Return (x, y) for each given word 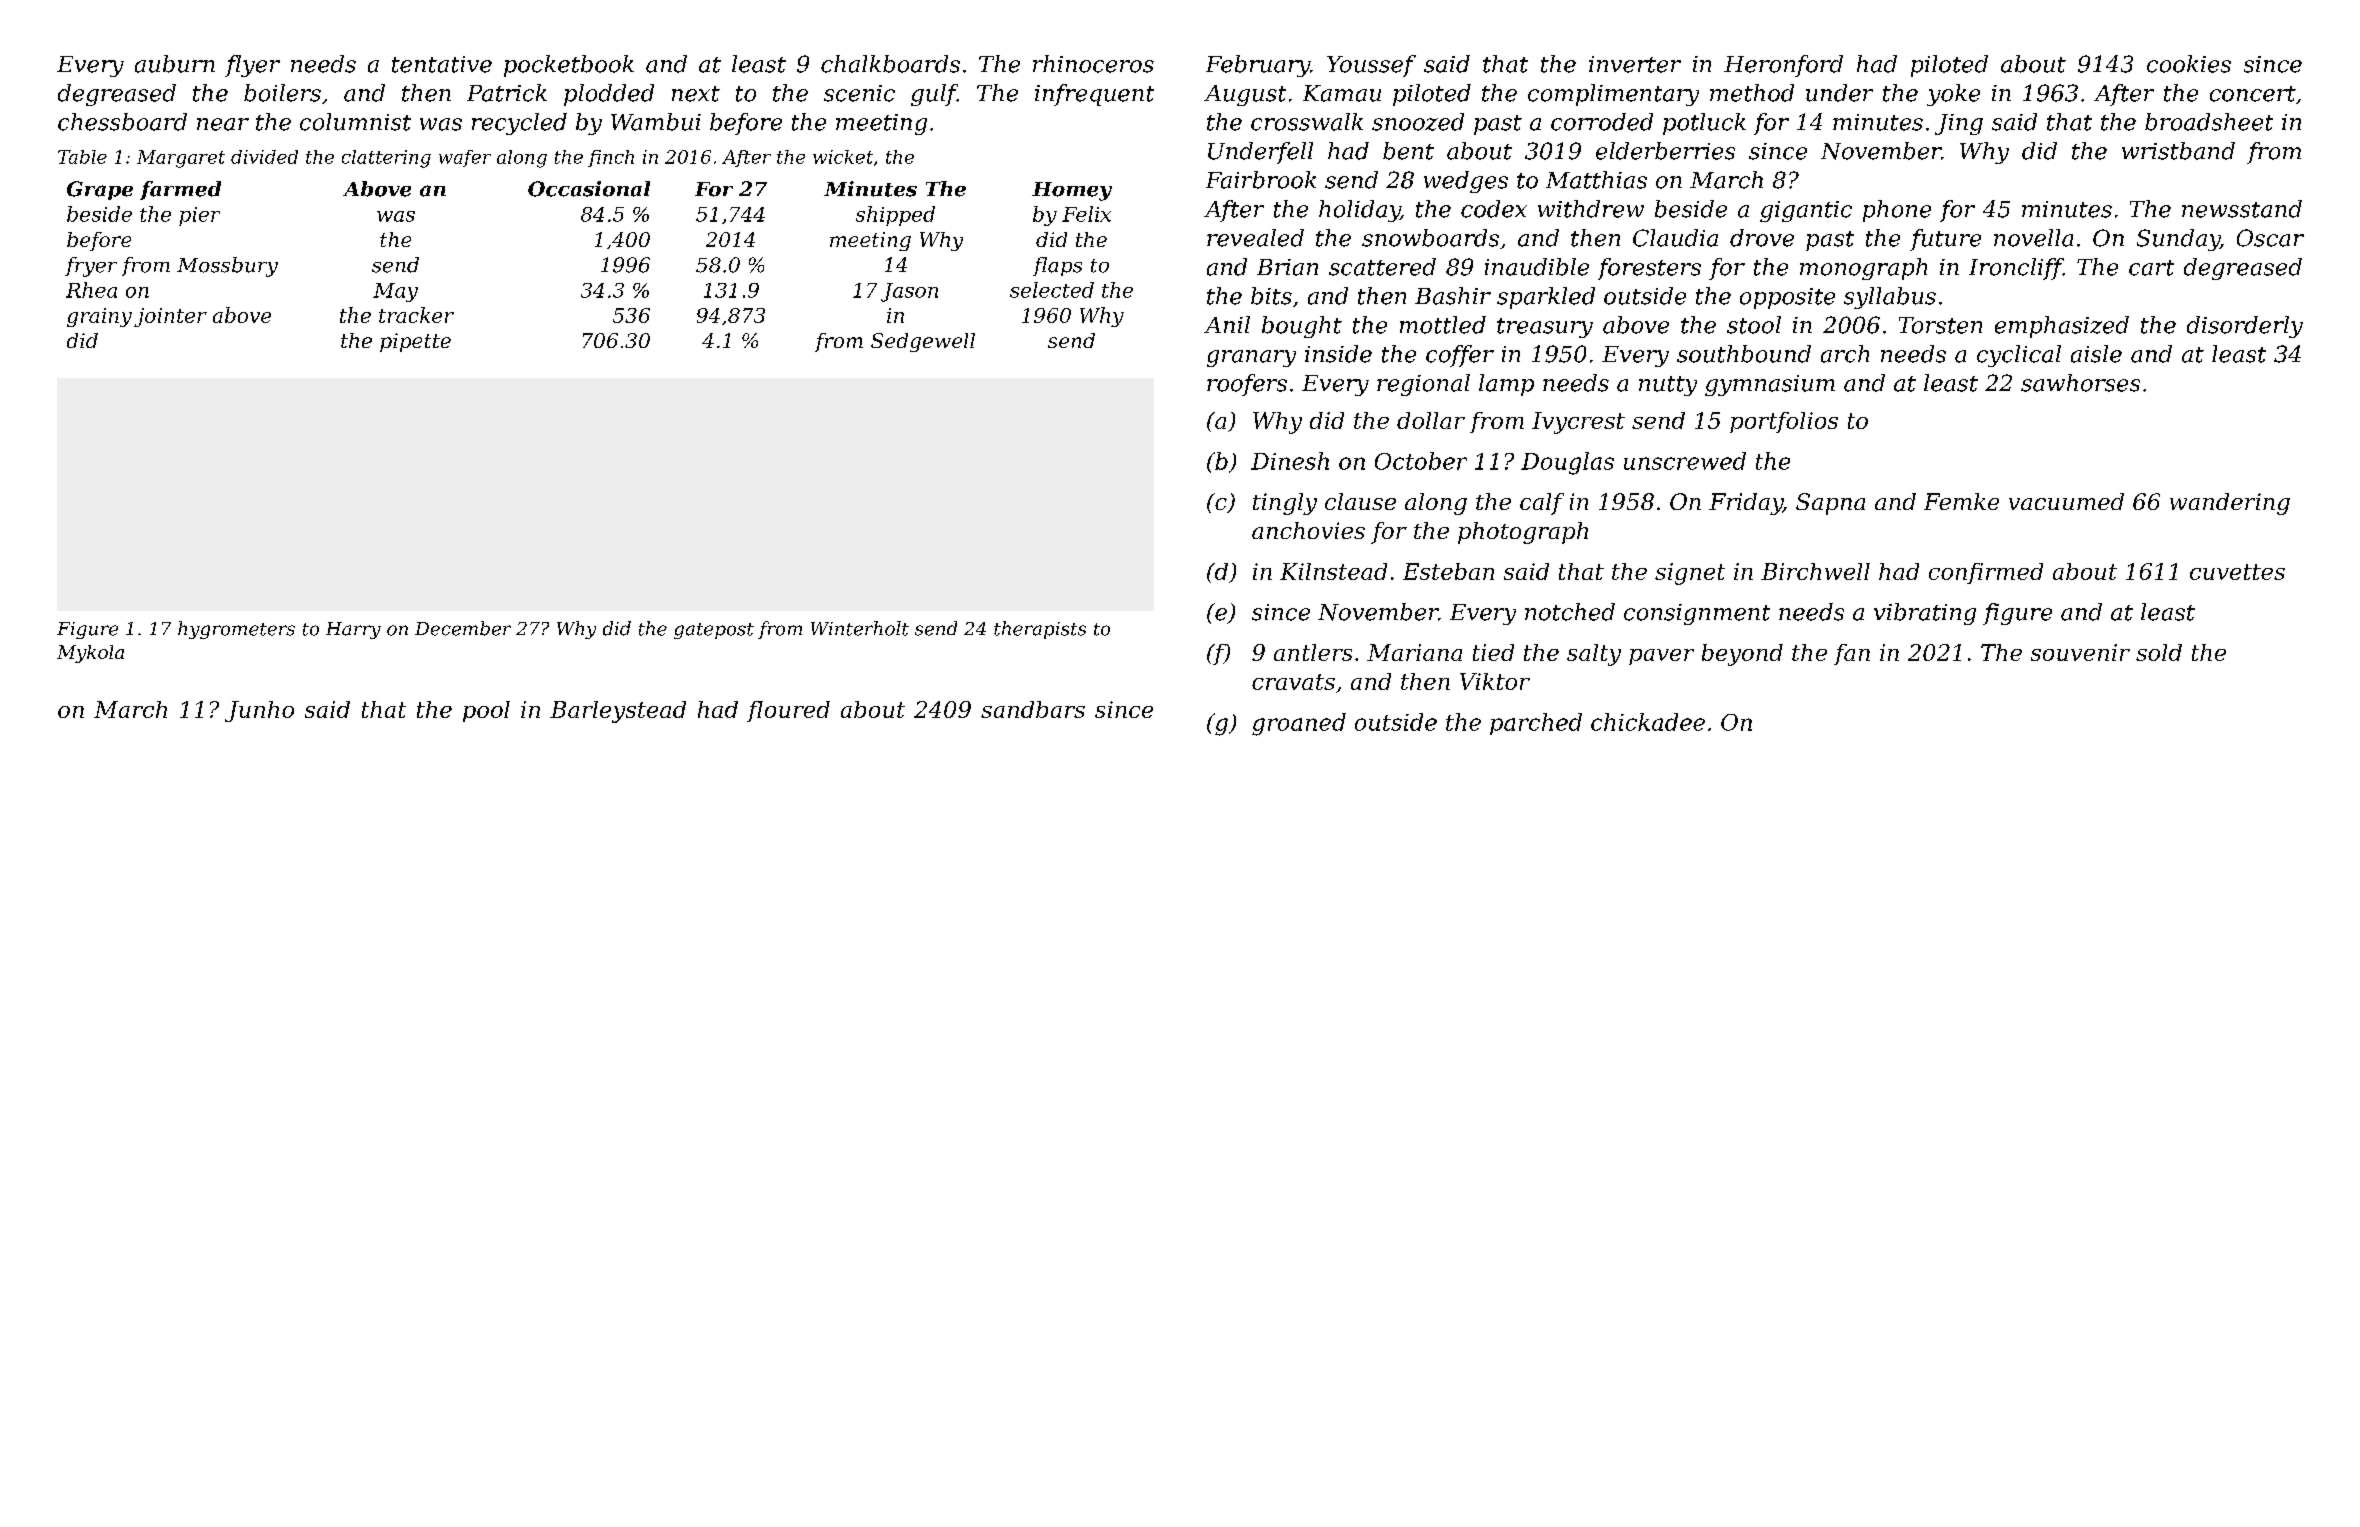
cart (2151, 268)
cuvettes (2237, 572)
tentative (442, 64)
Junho (259, 711)
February (1258, 66)
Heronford (1783, 66)
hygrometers (236, 630)
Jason (909, 292)
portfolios (1784, 422)
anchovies (1308, 530)
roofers (1247, 385)
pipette (415, 342)
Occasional (589, 189)
